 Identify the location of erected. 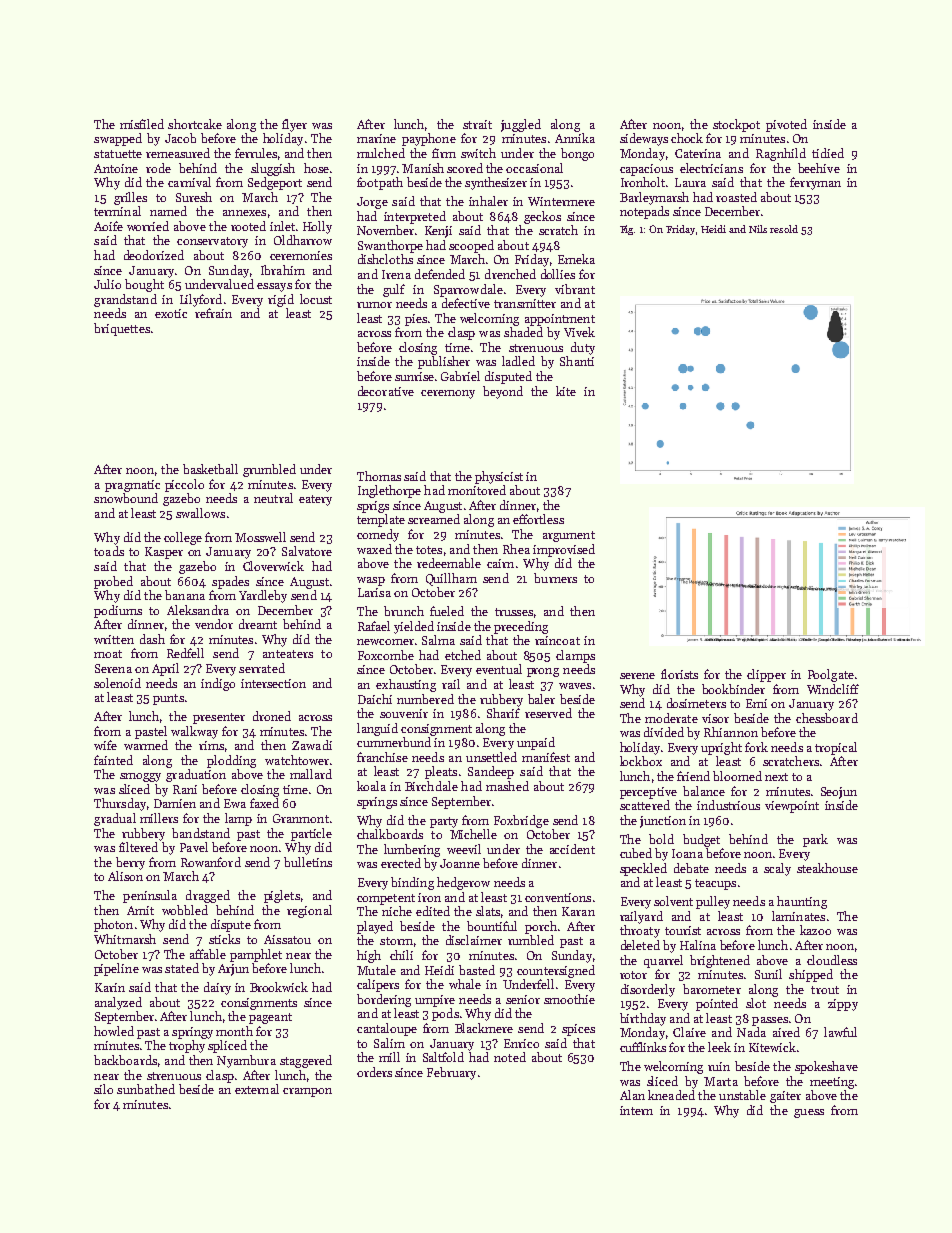
(401, 863).
